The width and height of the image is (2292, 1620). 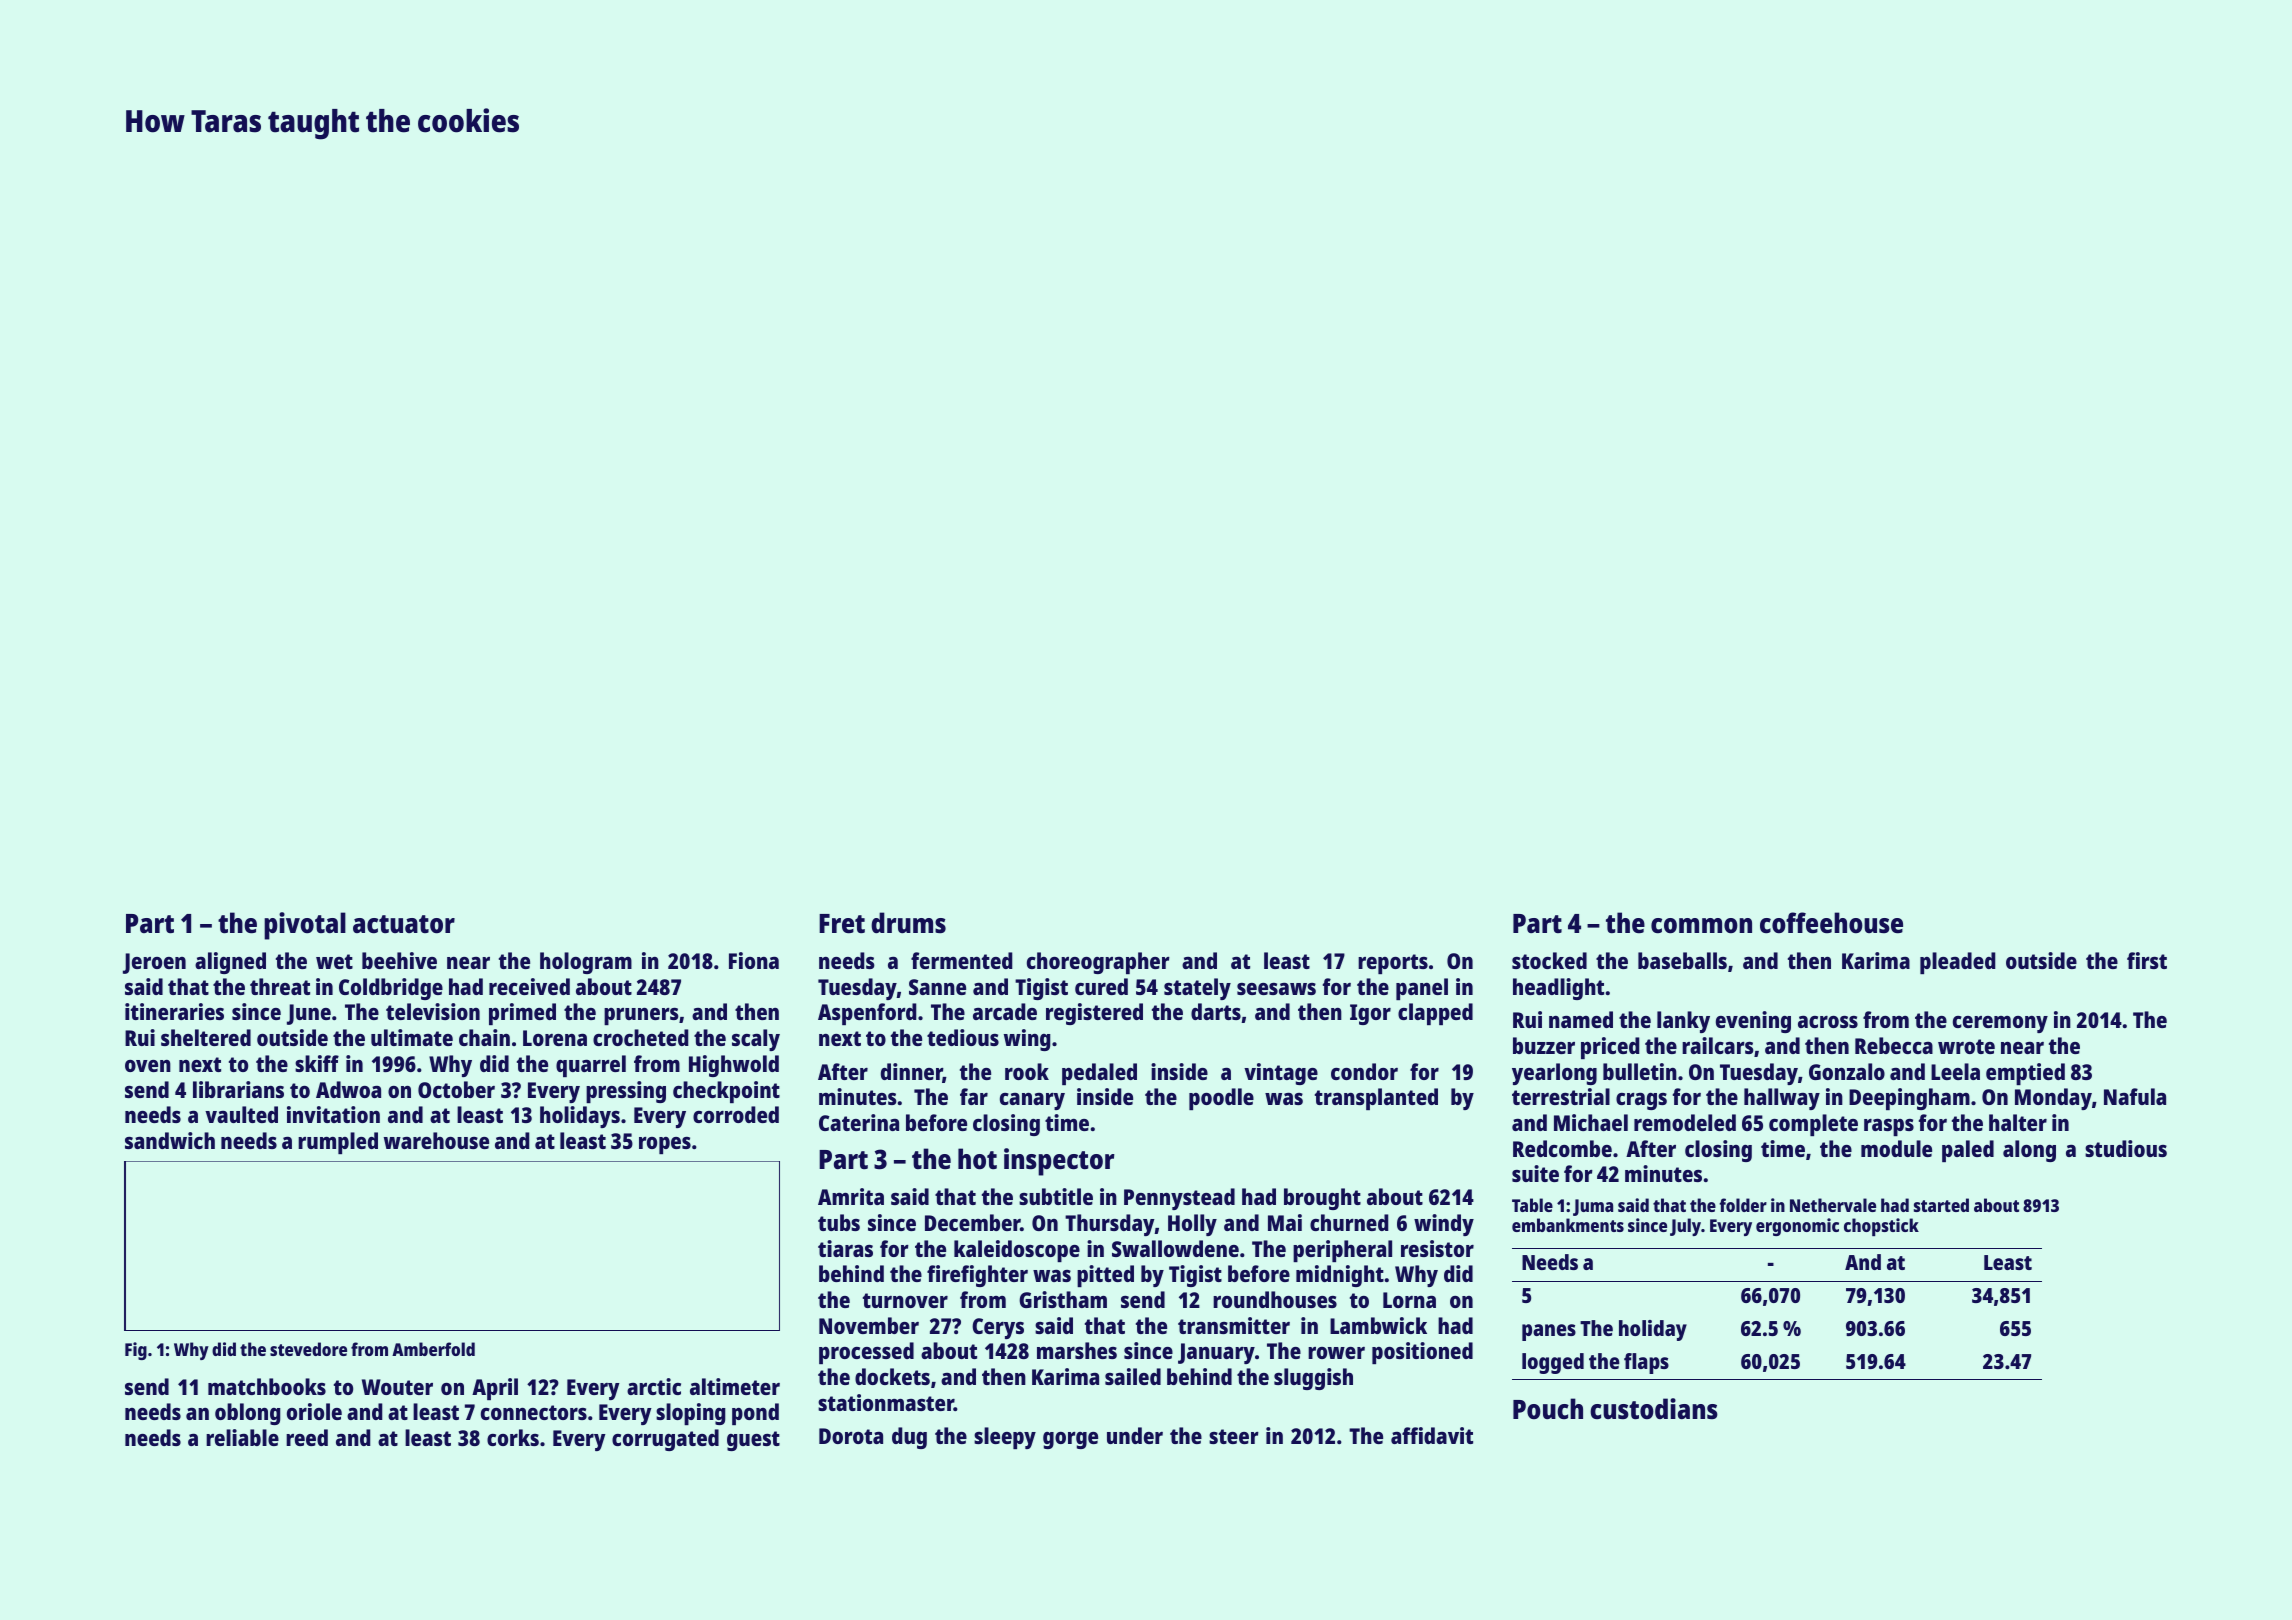 I want to click on brought, so click(x=1322, y=1199).
